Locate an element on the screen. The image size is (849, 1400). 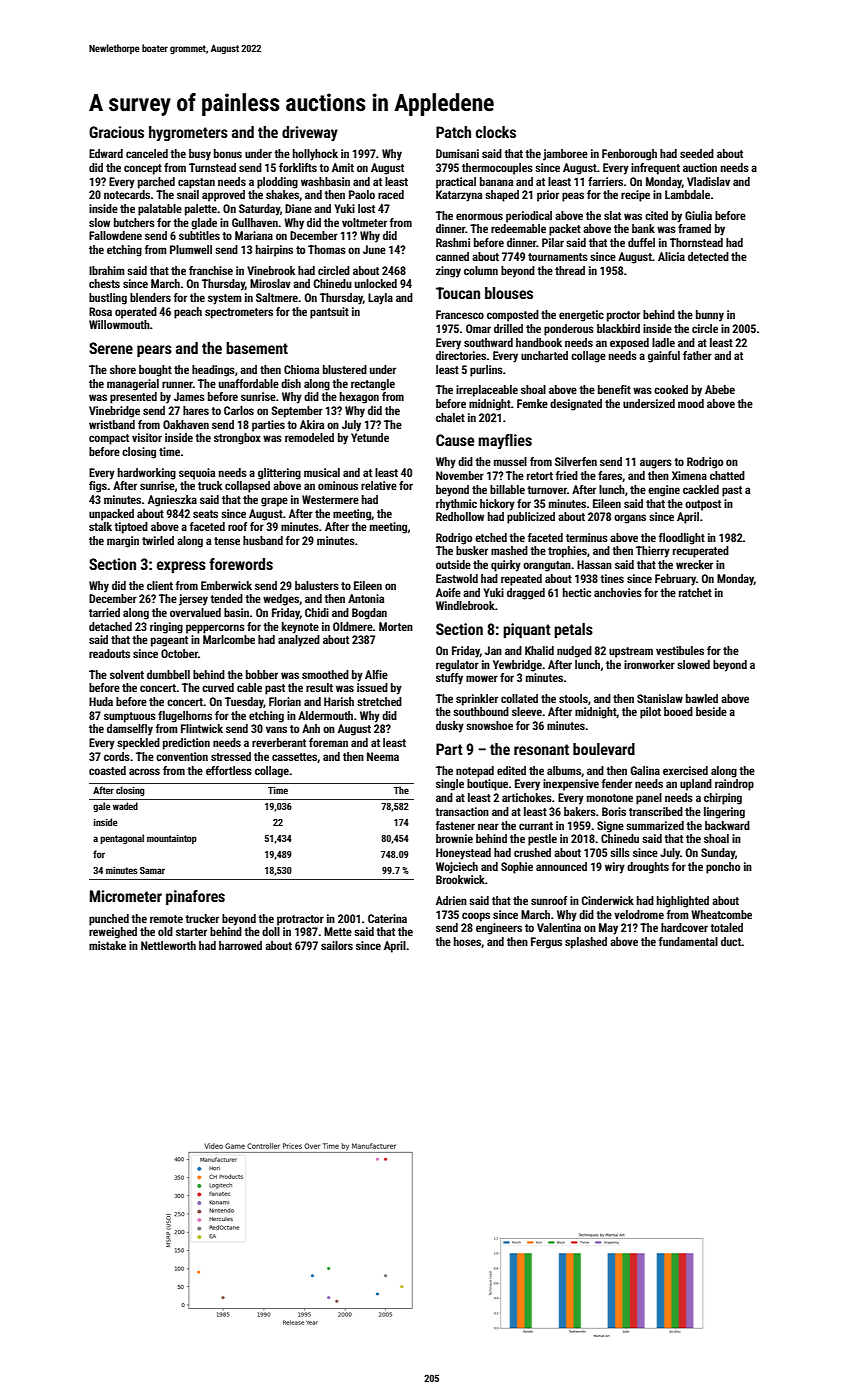
albums is located at coordinates (564, 770).
